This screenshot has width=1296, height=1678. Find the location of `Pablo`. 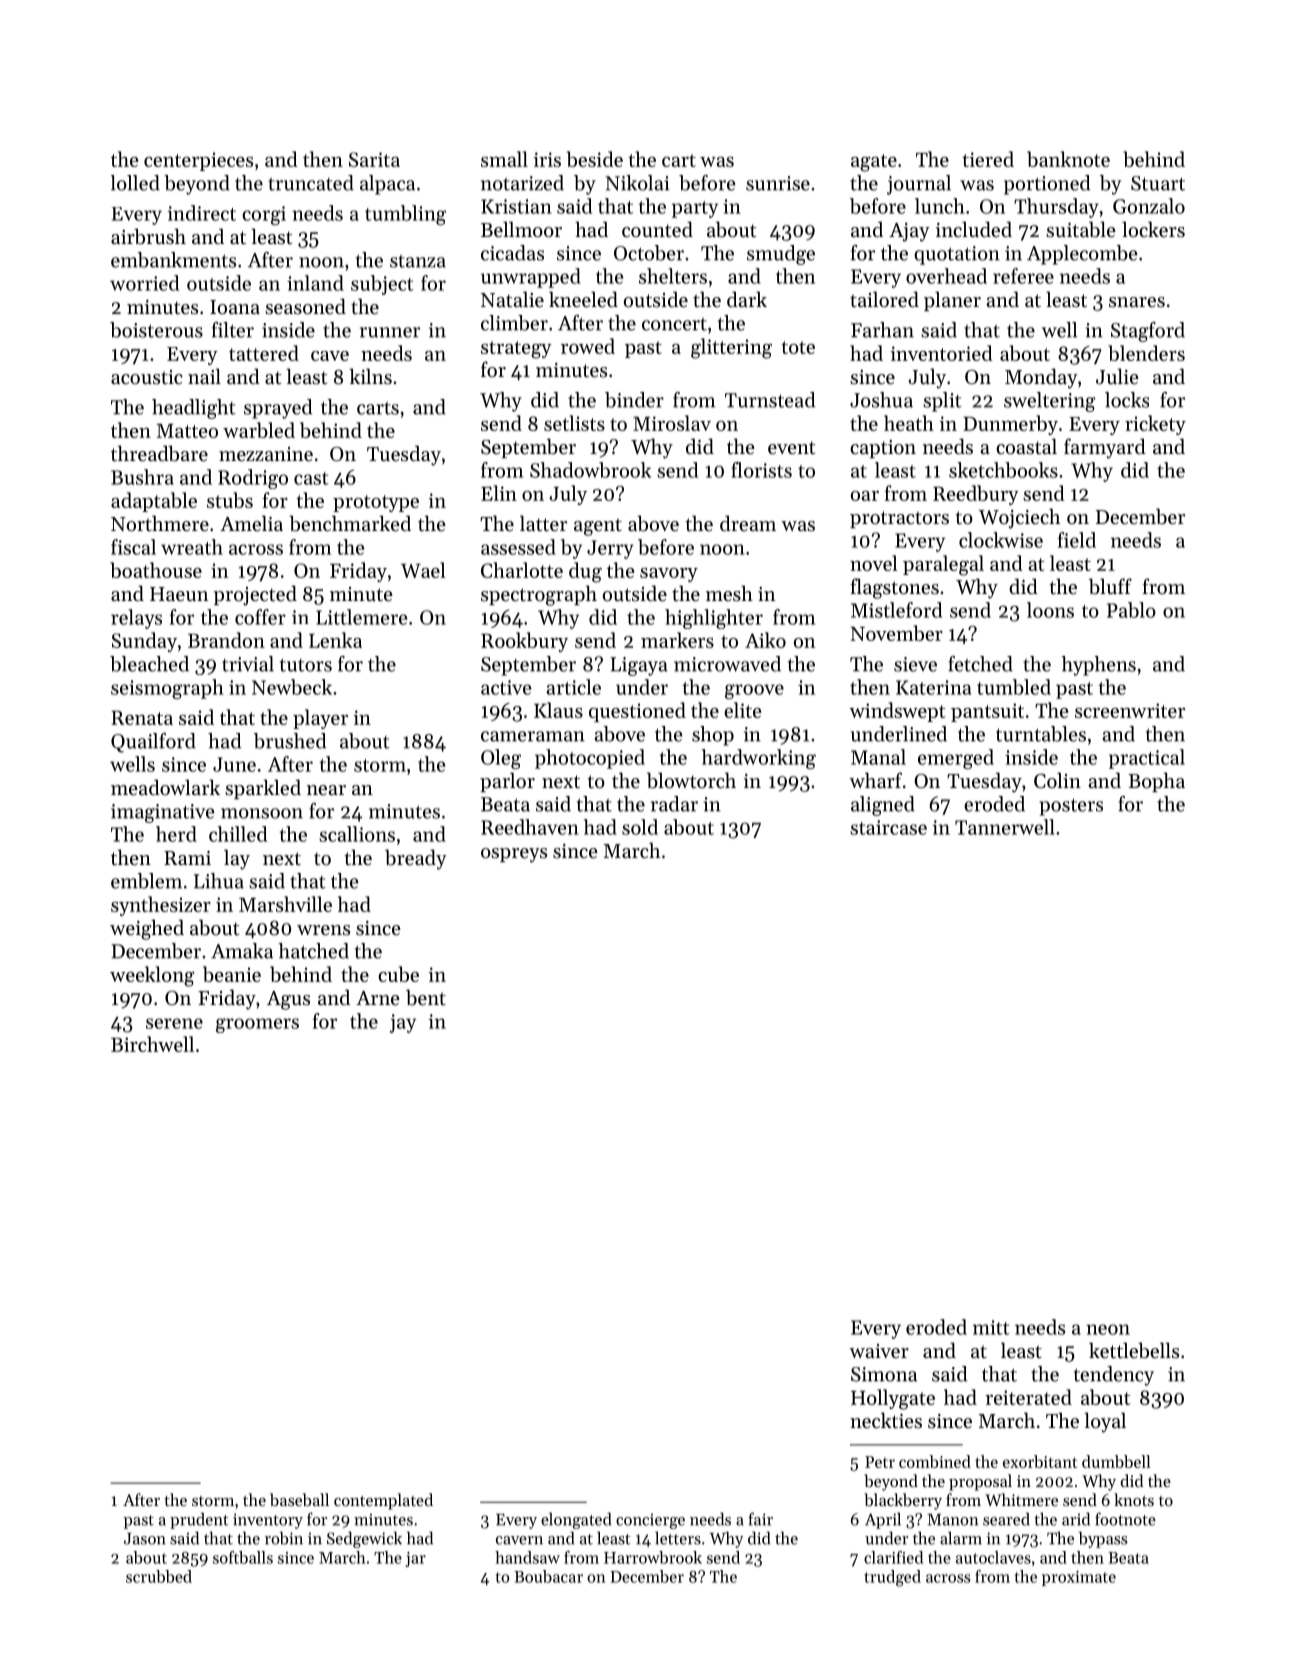

Pablo is located at coordinates (1131, 610).
